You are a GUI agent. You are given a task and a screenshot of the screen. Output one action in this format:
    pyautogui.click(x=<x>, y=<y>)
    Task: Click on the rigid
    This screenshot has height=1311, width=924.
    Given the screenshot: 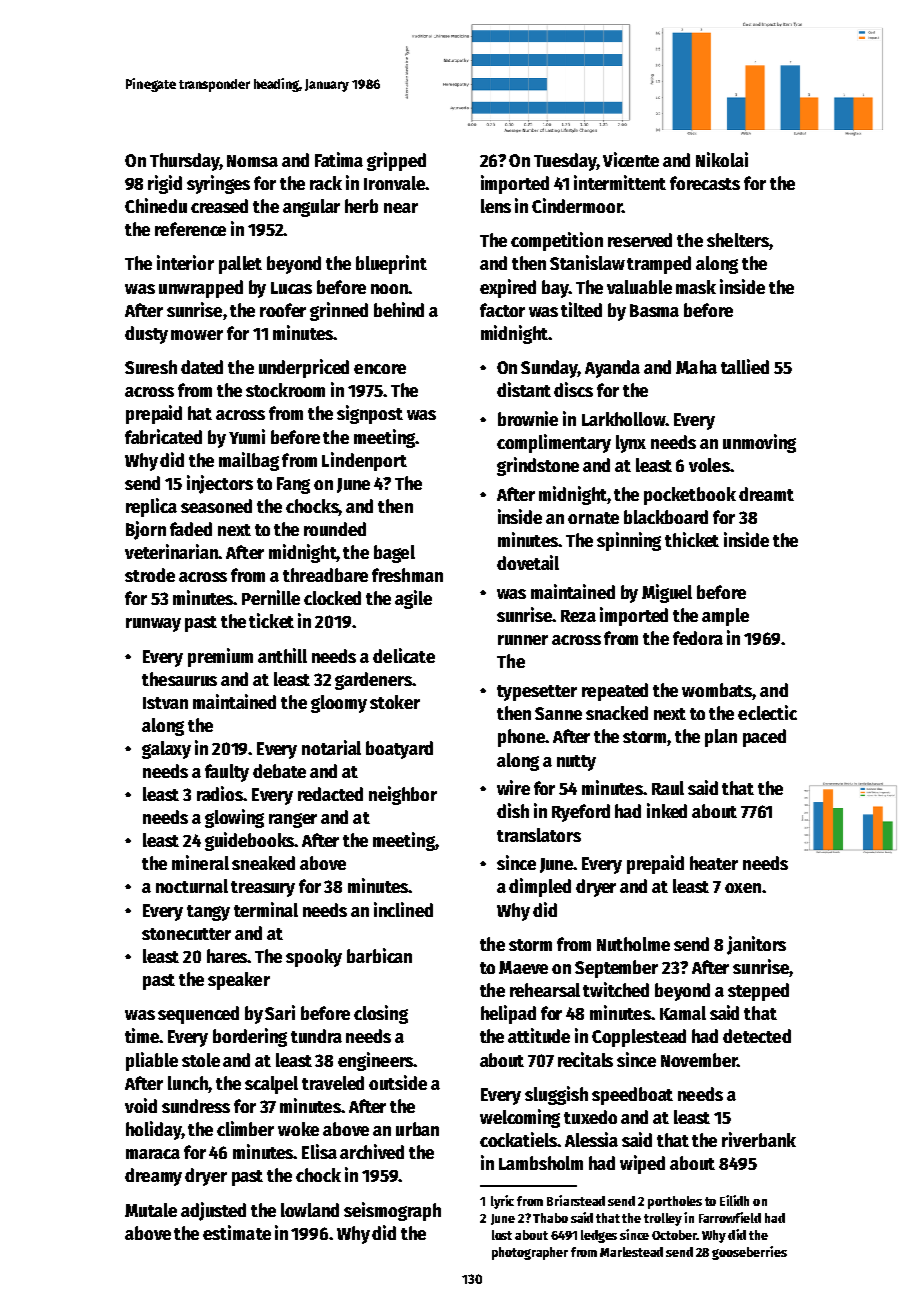 What is the action you would take?
    pyautogui.click(x=165, y=184)
